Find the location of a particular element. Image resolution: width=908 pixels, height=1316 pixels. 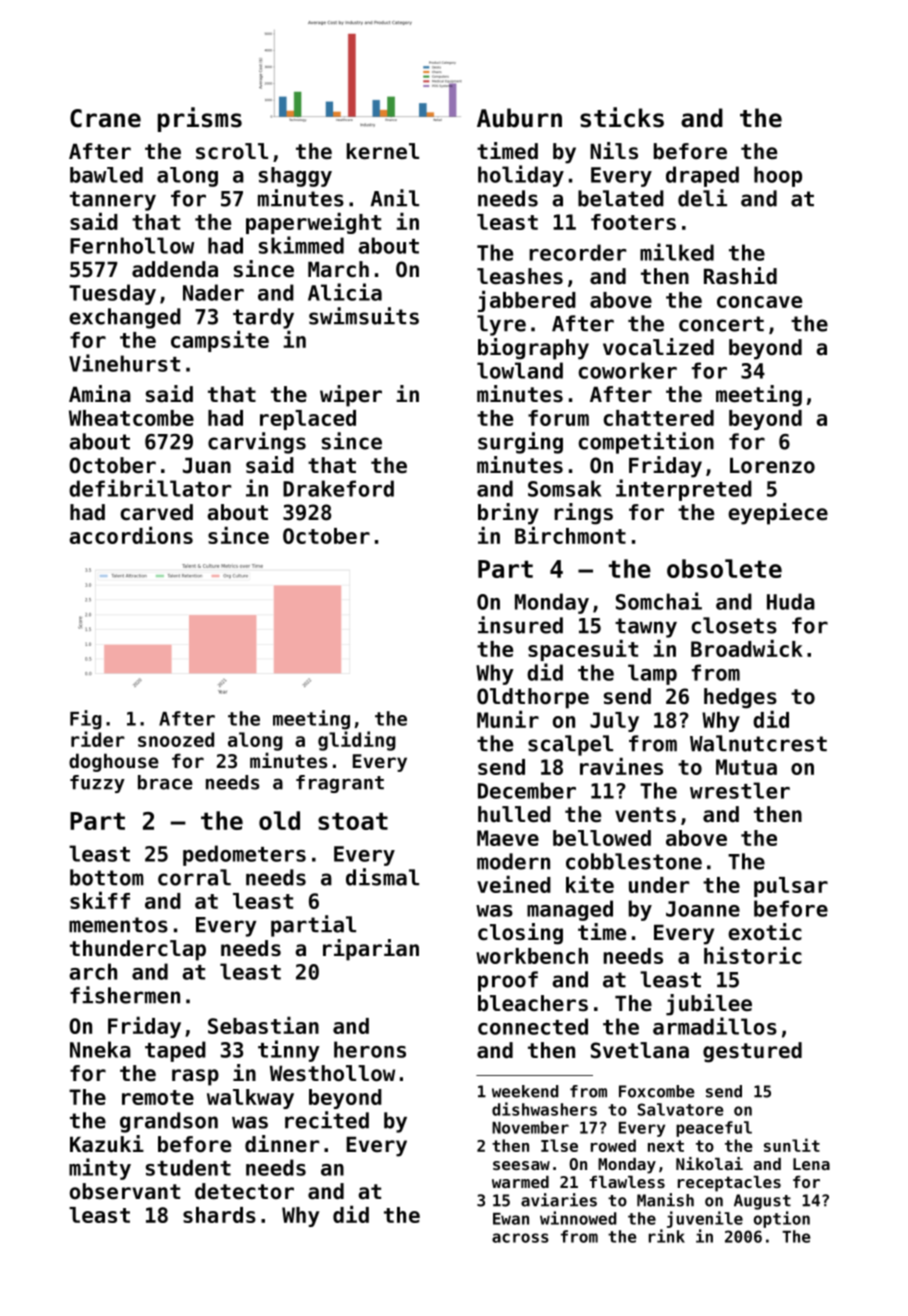

Rashid is located at coordinates (740, 276).
